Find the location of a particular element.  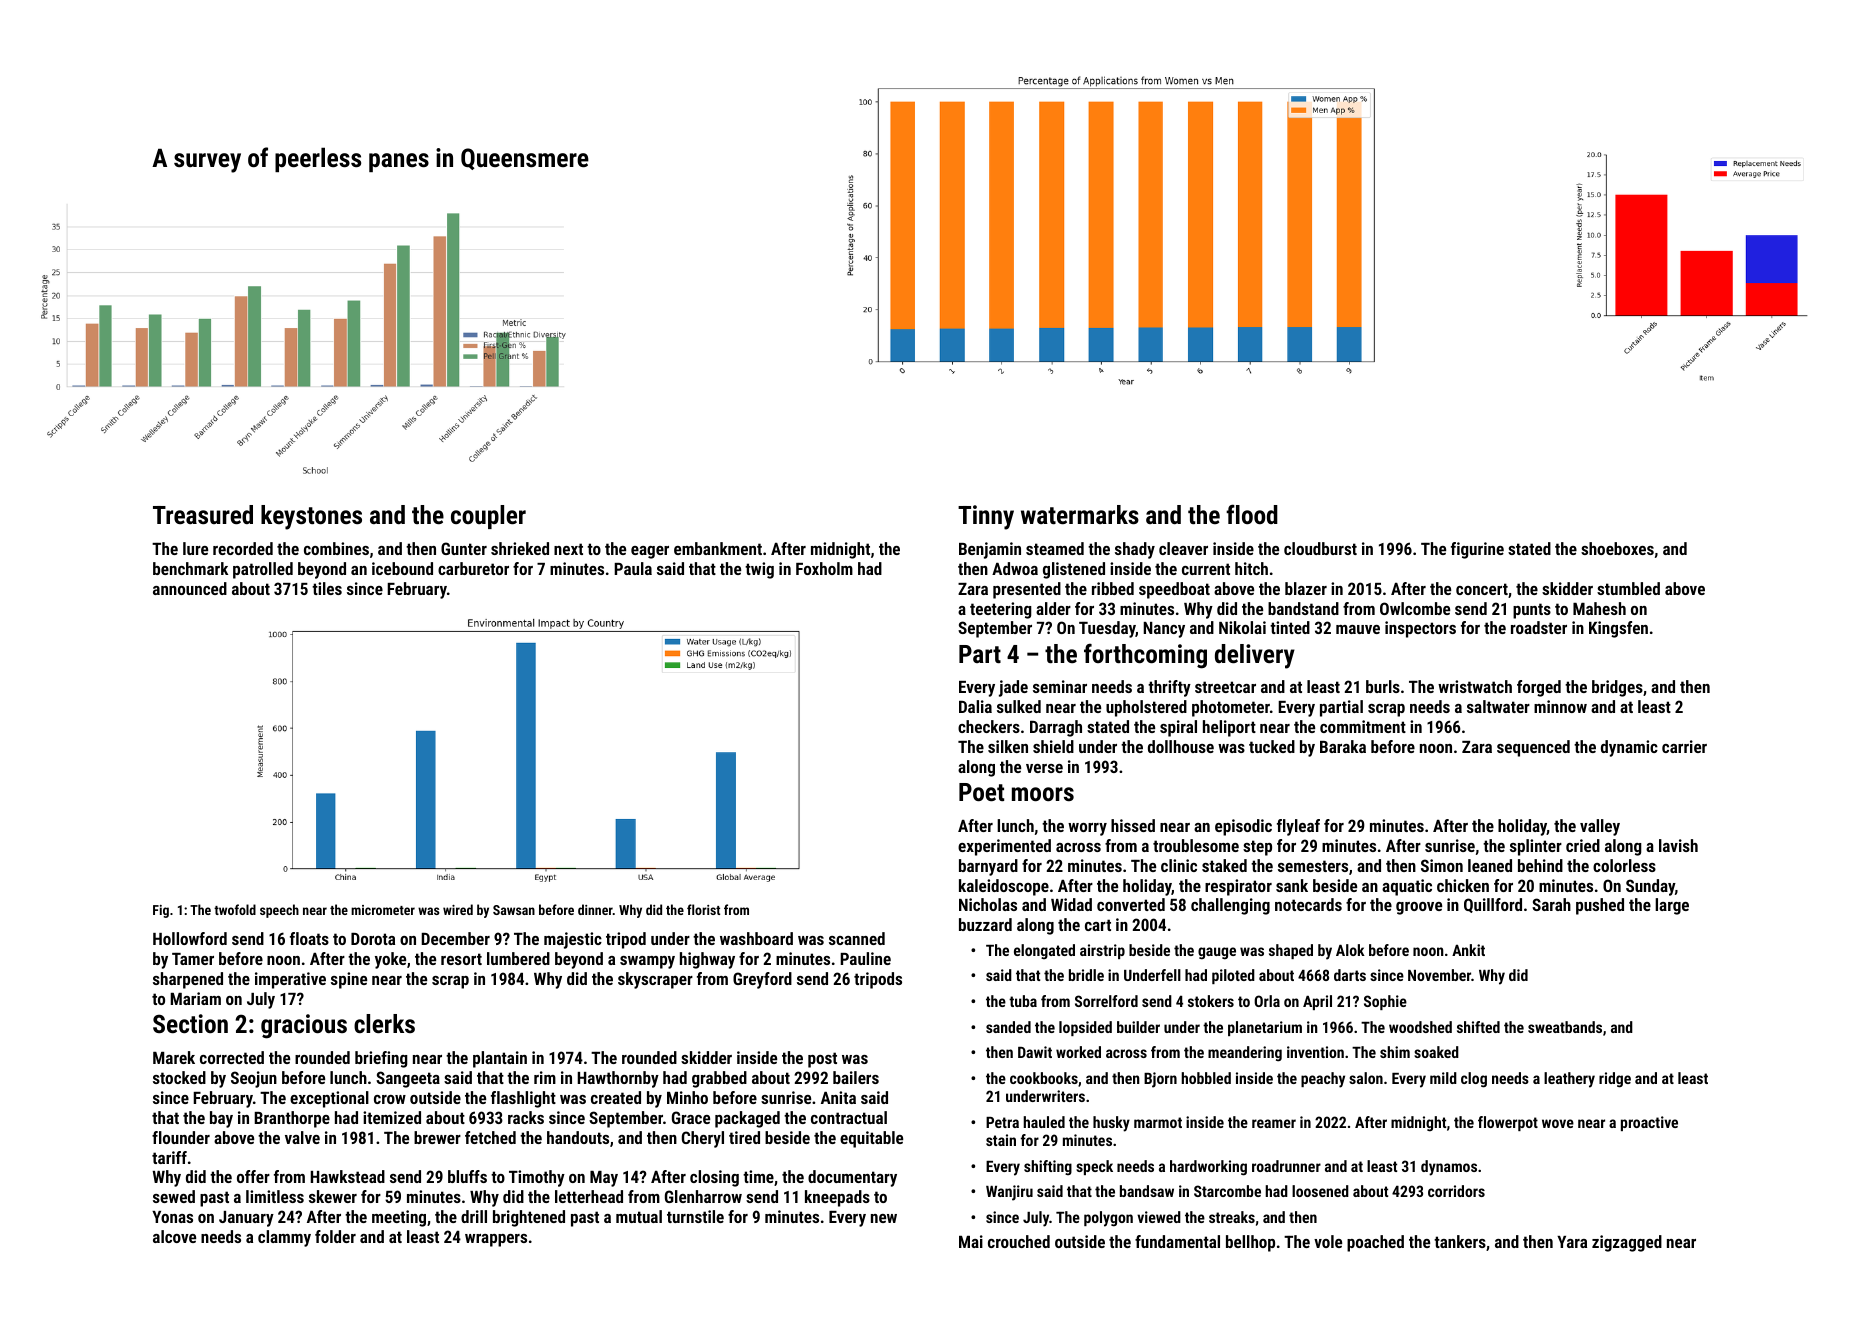

Widad is located at coordinates (1071, 904).
